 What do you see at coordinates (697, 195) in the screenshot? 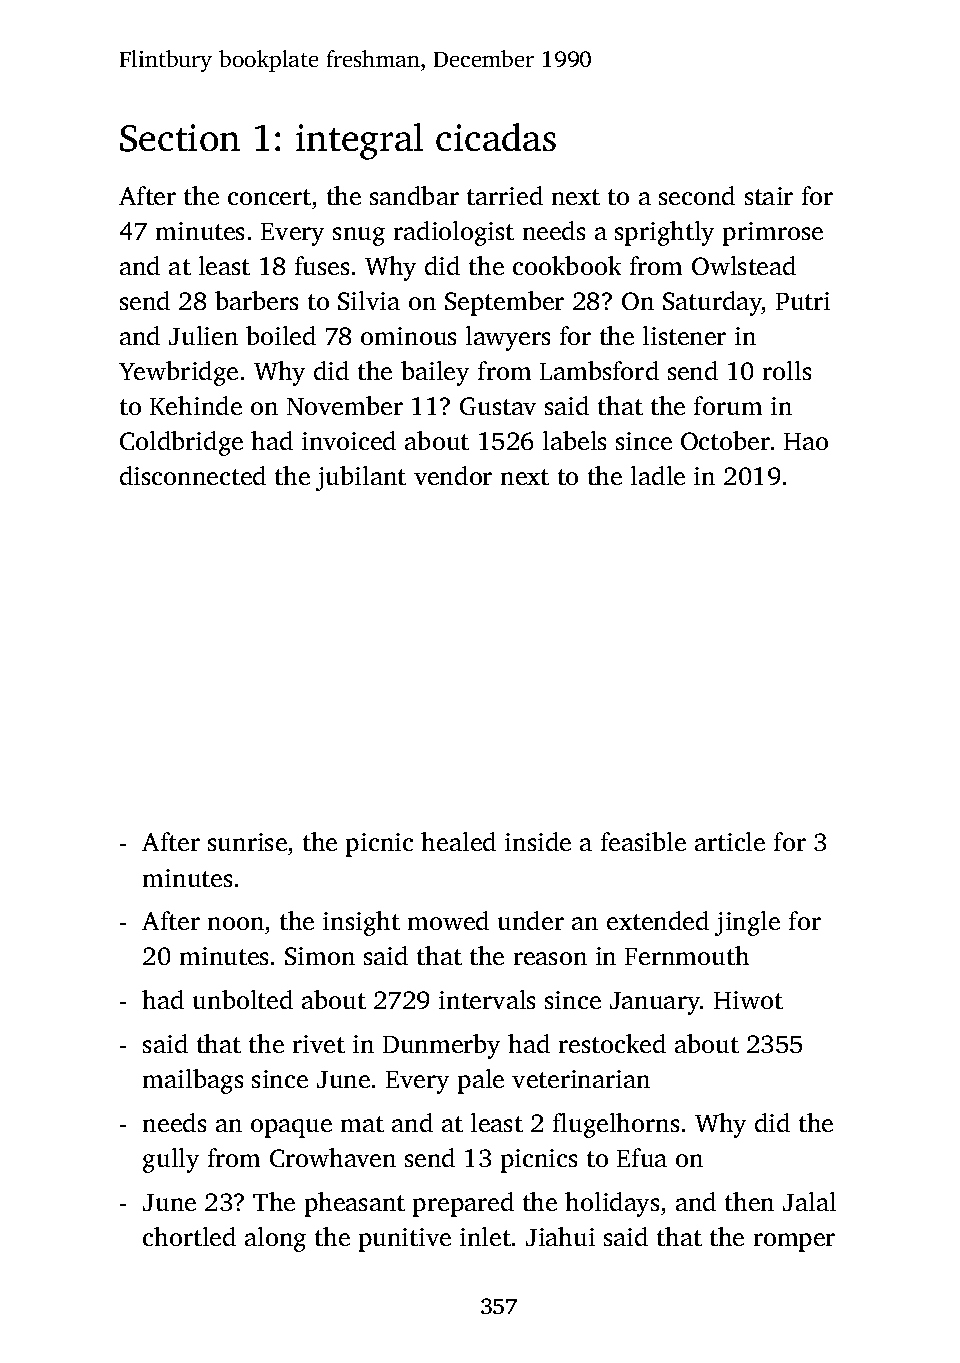
I see `second` at bounding box center [697, 195].
